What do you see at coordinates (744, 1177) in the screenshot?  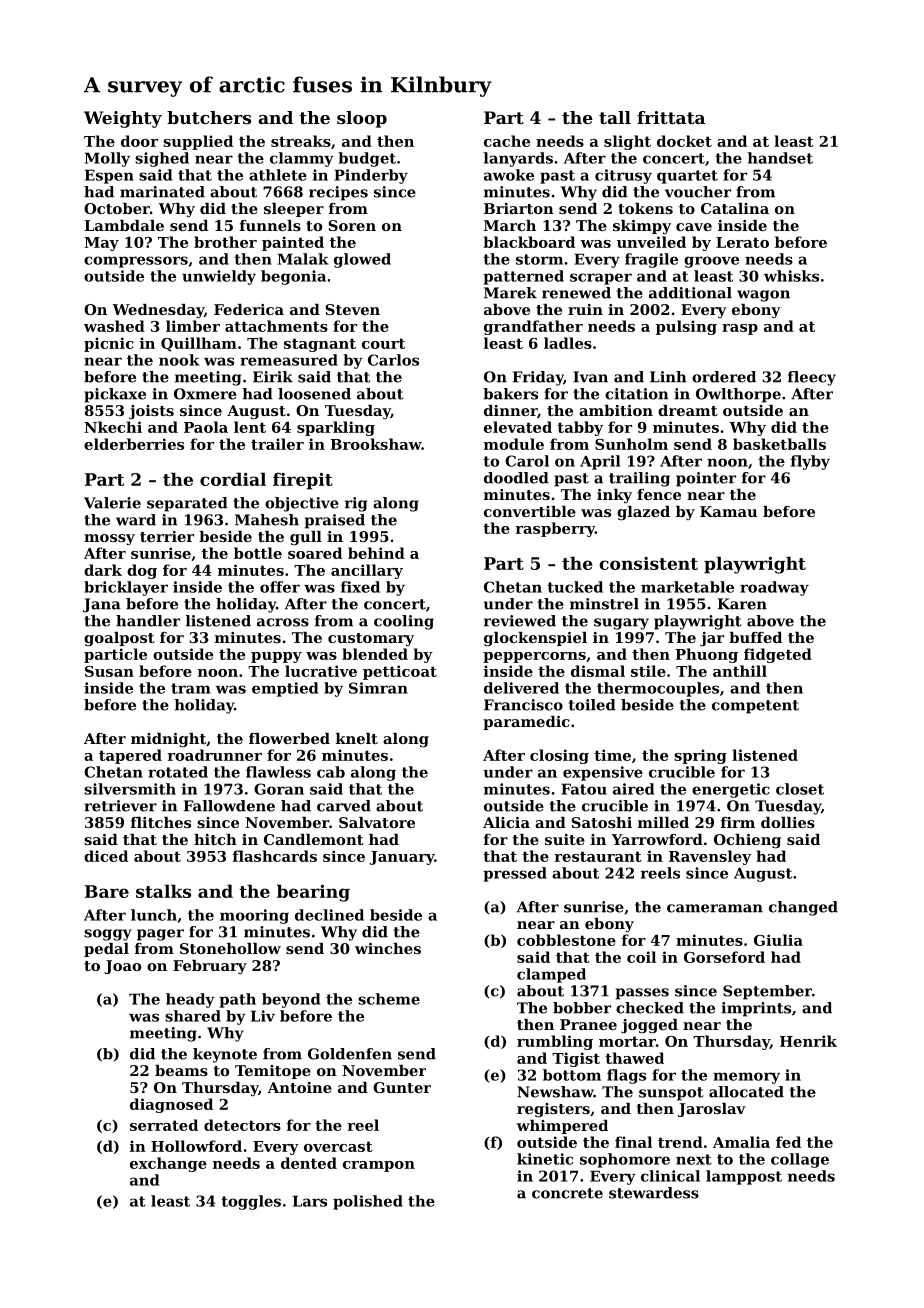 I see `lamppost` at bounding box center [744, 1177].
